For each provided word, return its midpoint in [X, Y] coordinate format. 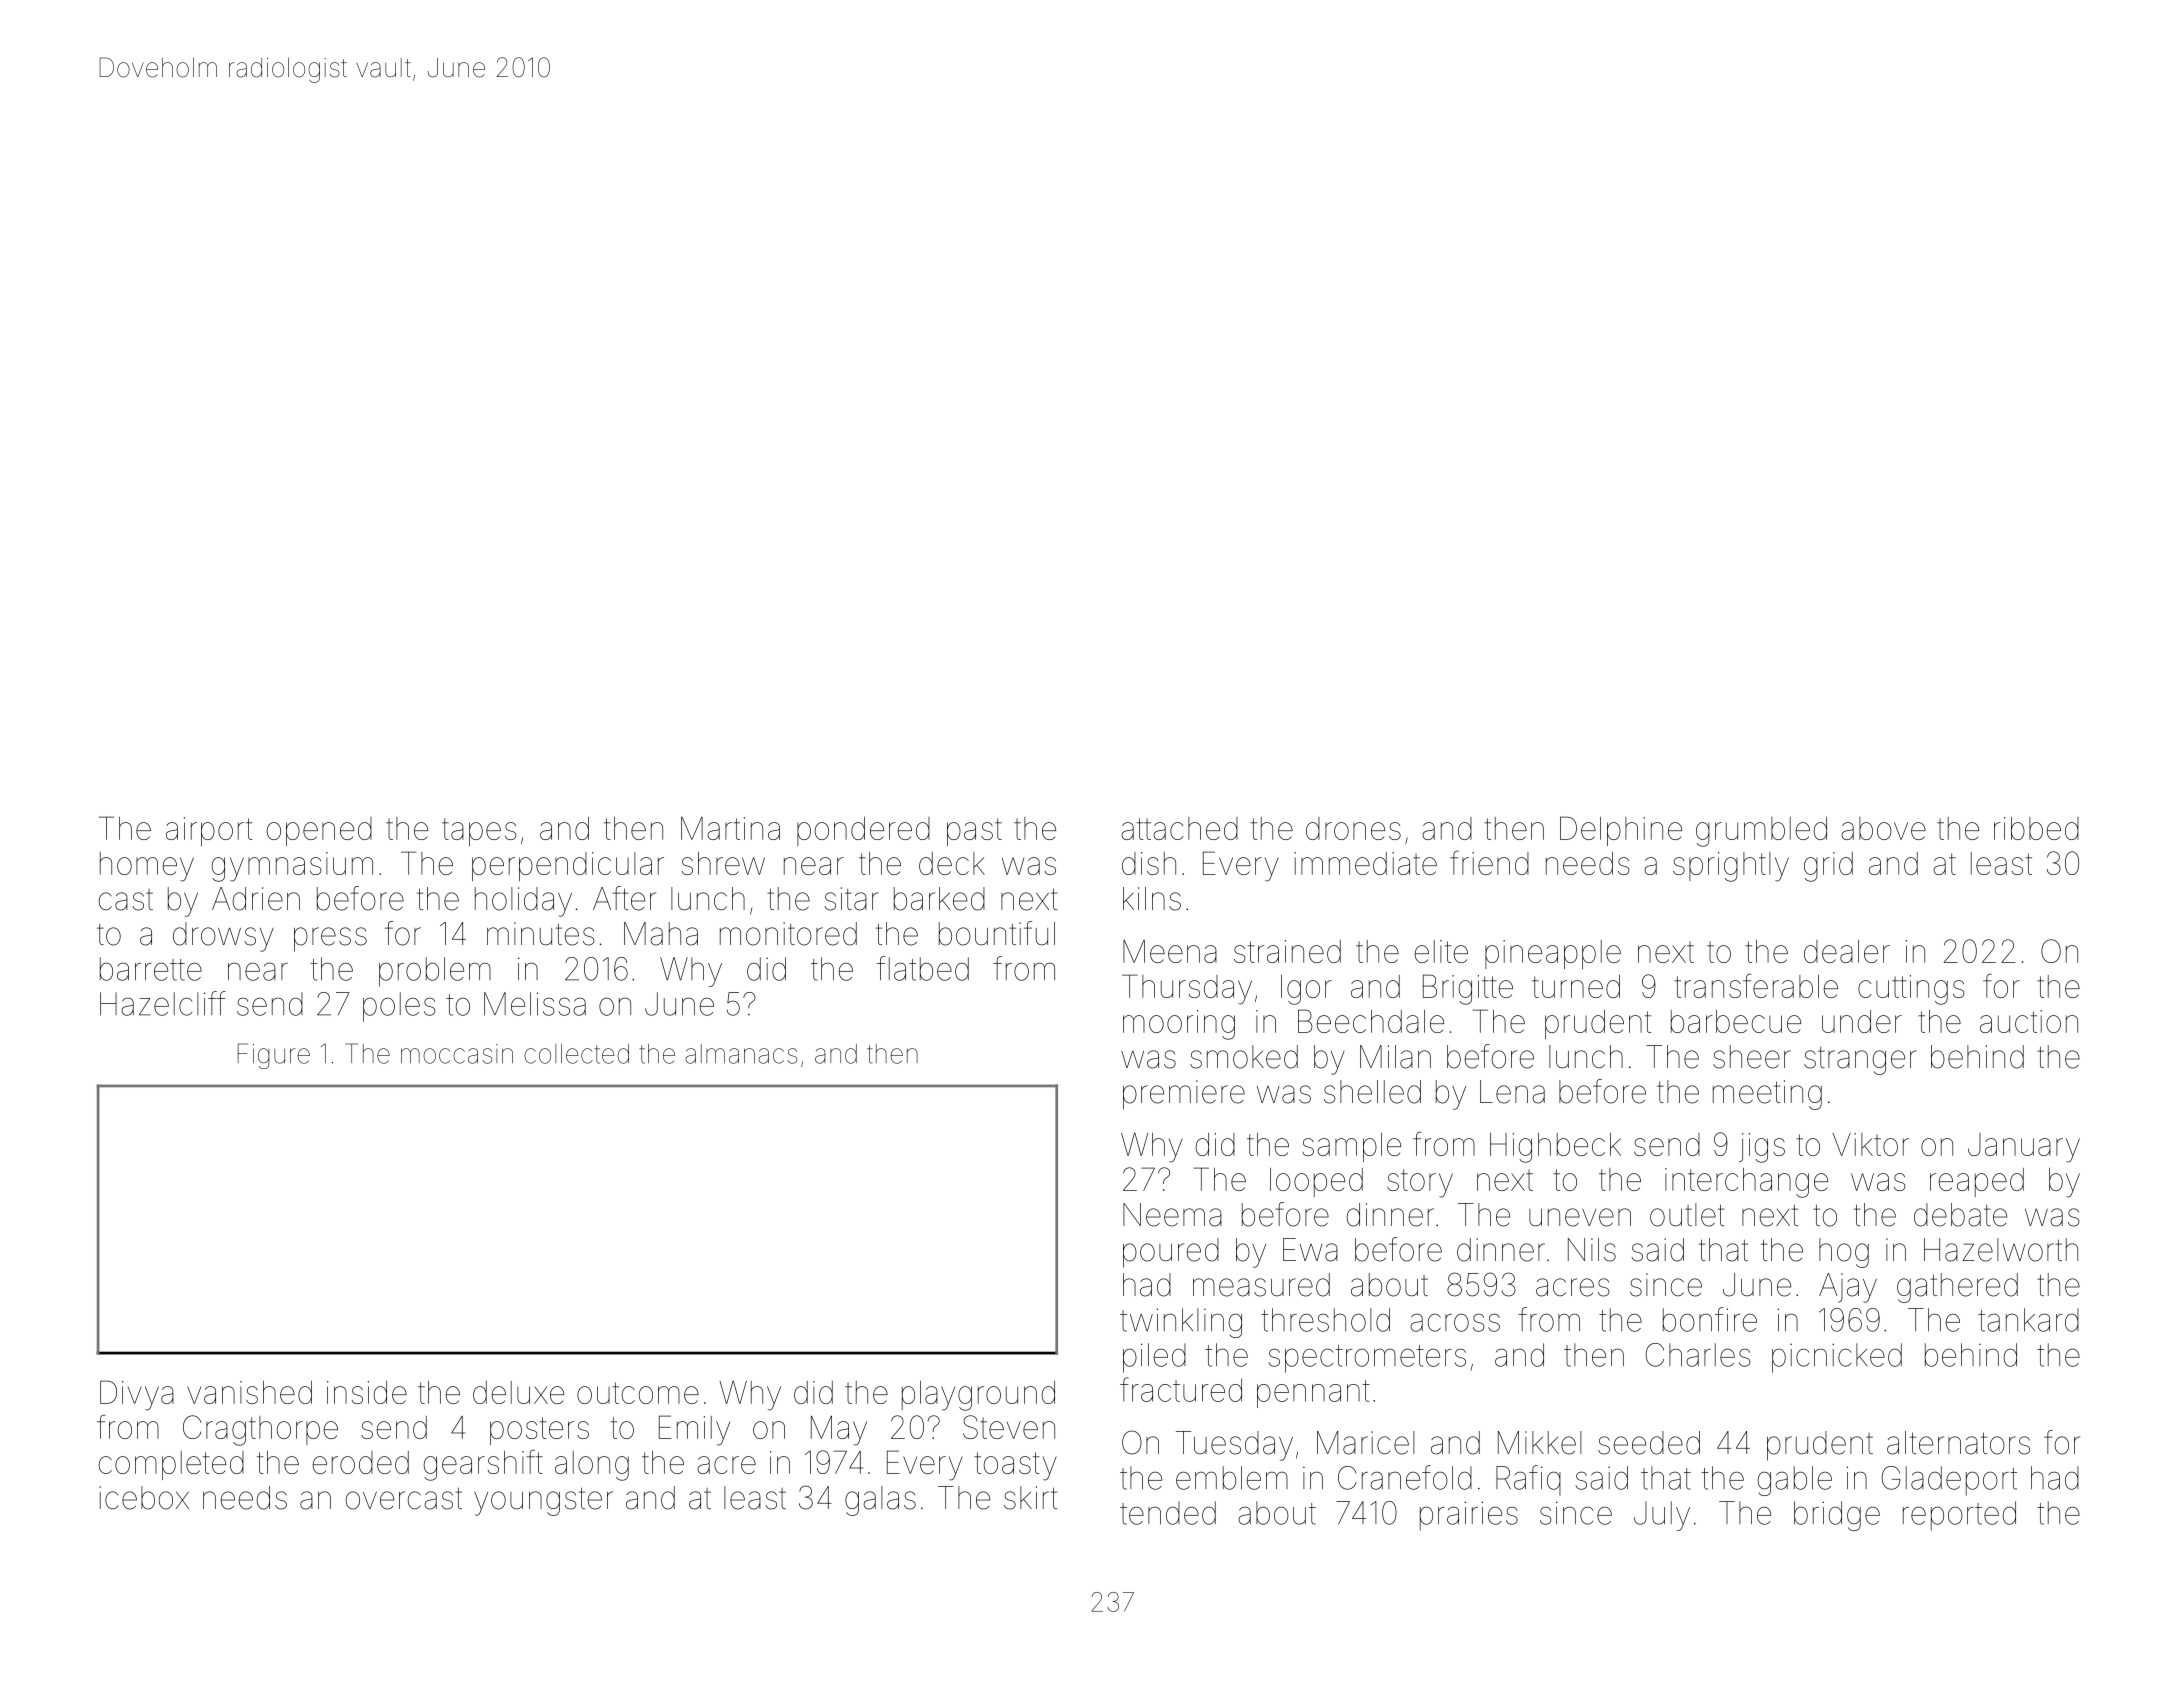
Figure [274, 1056]
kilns [1152, 899]
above [1883, 828]
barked [939, 899]
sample [1351, 1147]
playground [978, 1396]
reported [1959, 1516]
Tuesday [1234, 1446]
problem [435, 972]
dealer [1847, 951]
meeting [1767, 1095]
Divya [137, 1395]
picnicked [1837, 1358]
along [592, 1466]
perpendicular [568, 866]
